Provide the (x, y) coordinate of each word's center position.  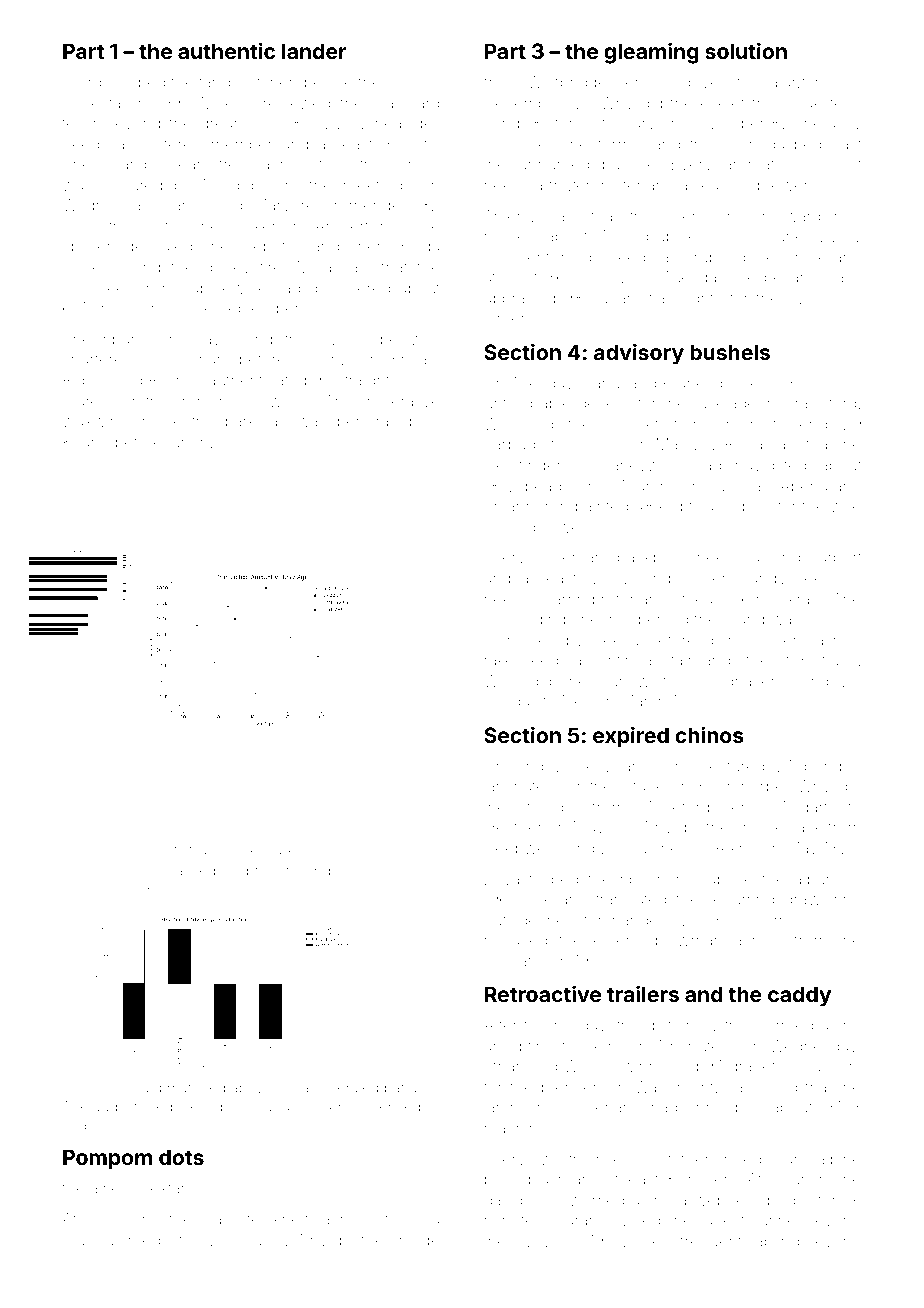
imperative (402, 402)
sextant (168, 1188)
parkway (256, 423)
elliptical (688, 507)
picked (744, 384)
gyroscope (359, 342)
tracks (130, 226)
